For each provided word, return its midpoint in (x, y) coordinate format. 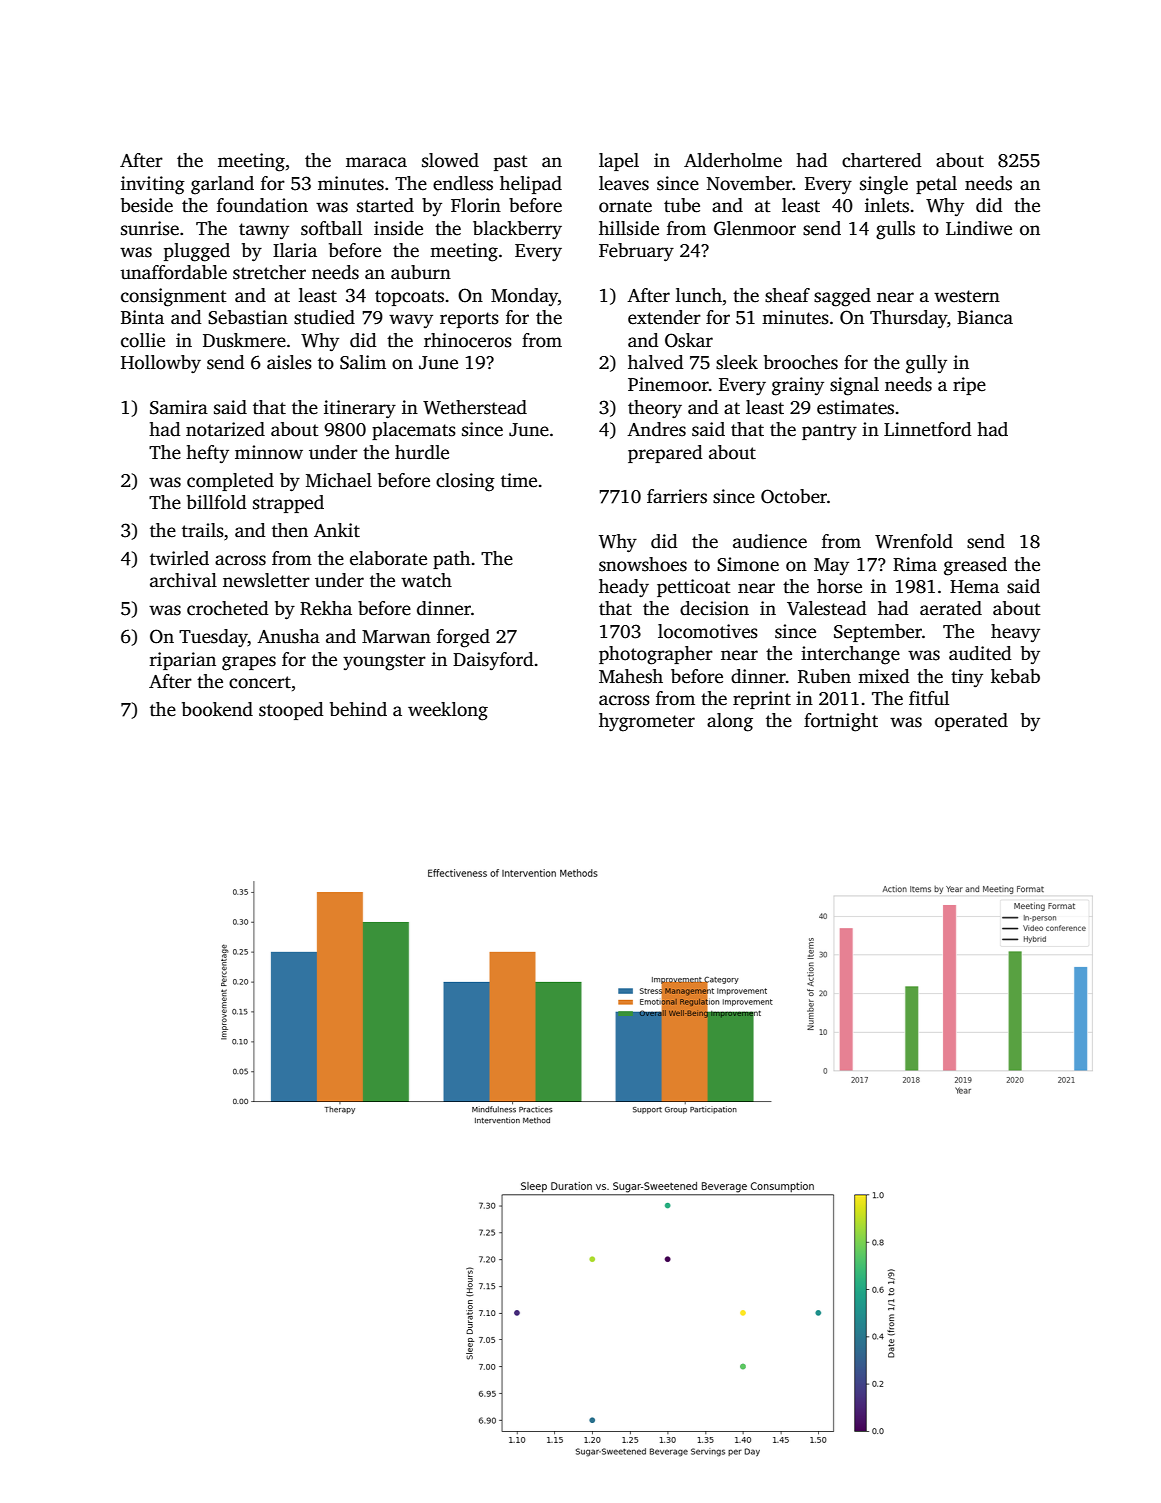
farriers (677, 496)
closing (465, 482)
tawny (264, 231)
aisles (289, 362)
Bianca (985, 317)
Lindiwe (979, 228)
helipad (531, 185)
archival (183, 580)
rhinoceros (468, 340)
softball (331, 228)
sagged (842, 297)
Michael (339, 480)
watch (426, 580)
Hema (974, 587)
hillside (629, 228)
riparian (183, 661)
